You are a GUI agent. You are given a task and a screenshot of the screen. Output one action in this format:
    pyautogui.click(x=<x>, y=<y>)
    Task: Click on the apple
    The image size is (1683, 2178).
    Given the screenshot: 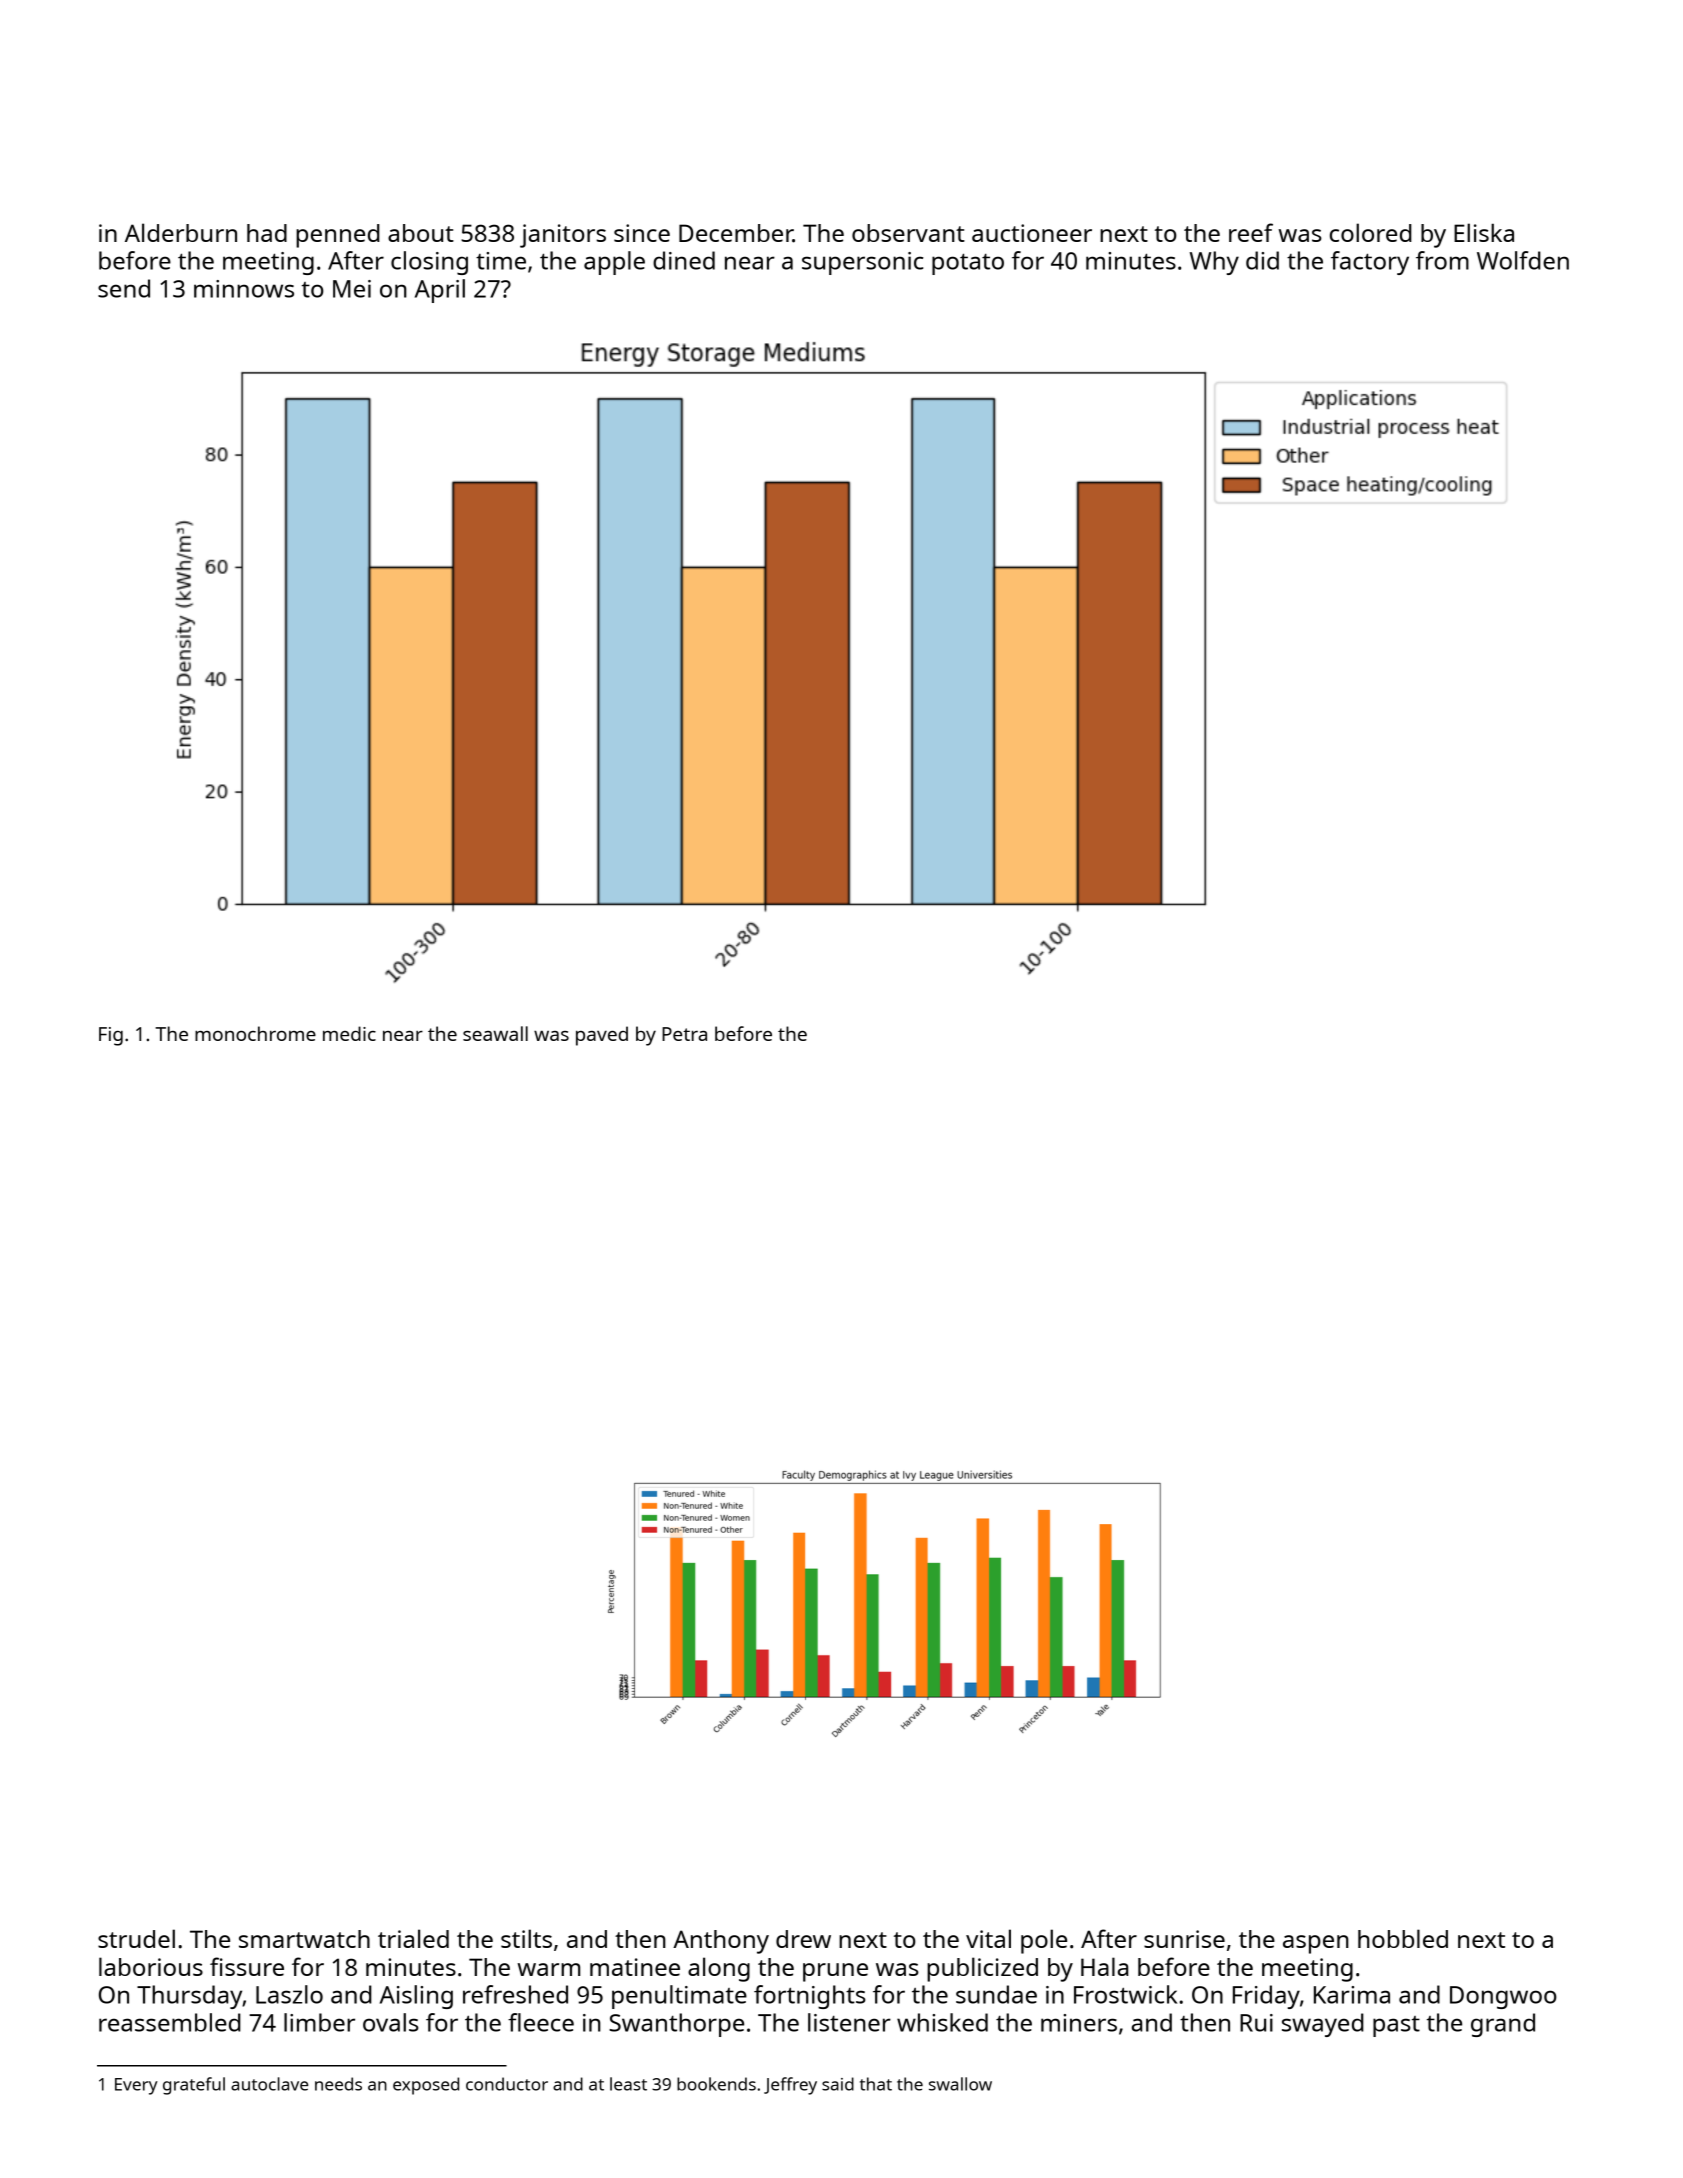 What is the action you would take?
    pyautogui.click(x=614, y=263)
